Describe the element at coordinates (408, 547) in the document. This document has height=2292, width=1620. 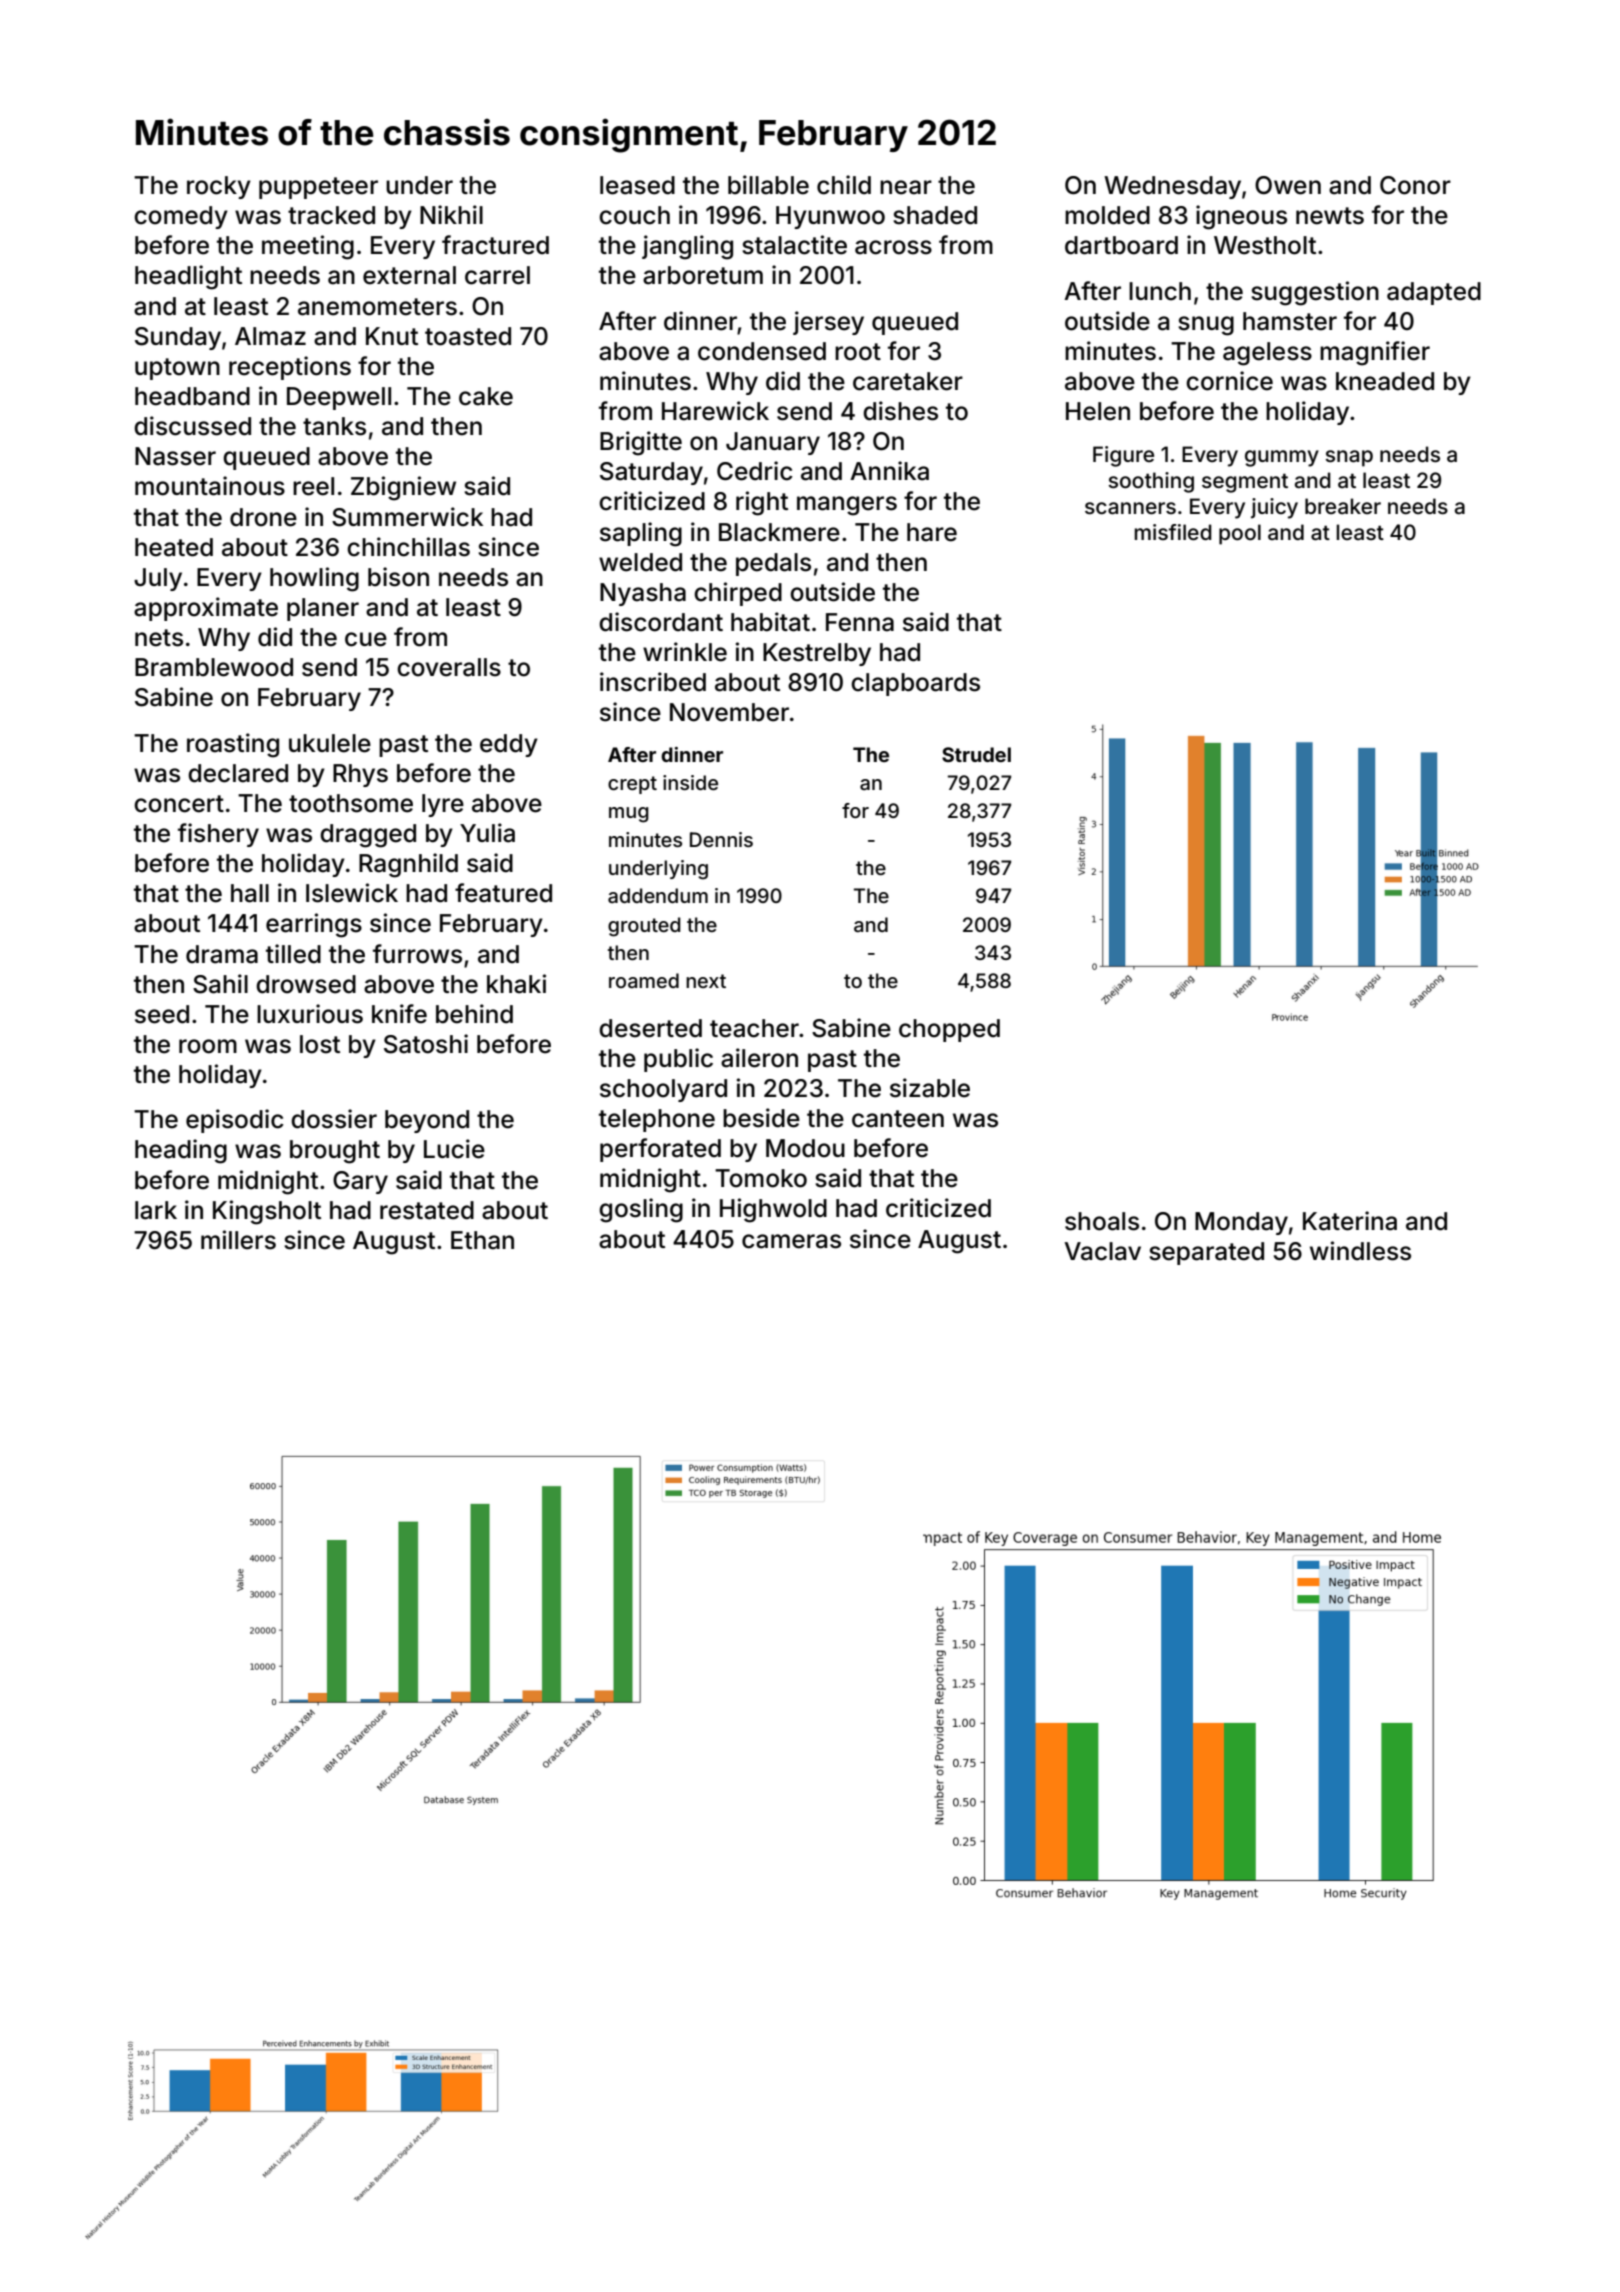
I see `chinchillas` at that location.
